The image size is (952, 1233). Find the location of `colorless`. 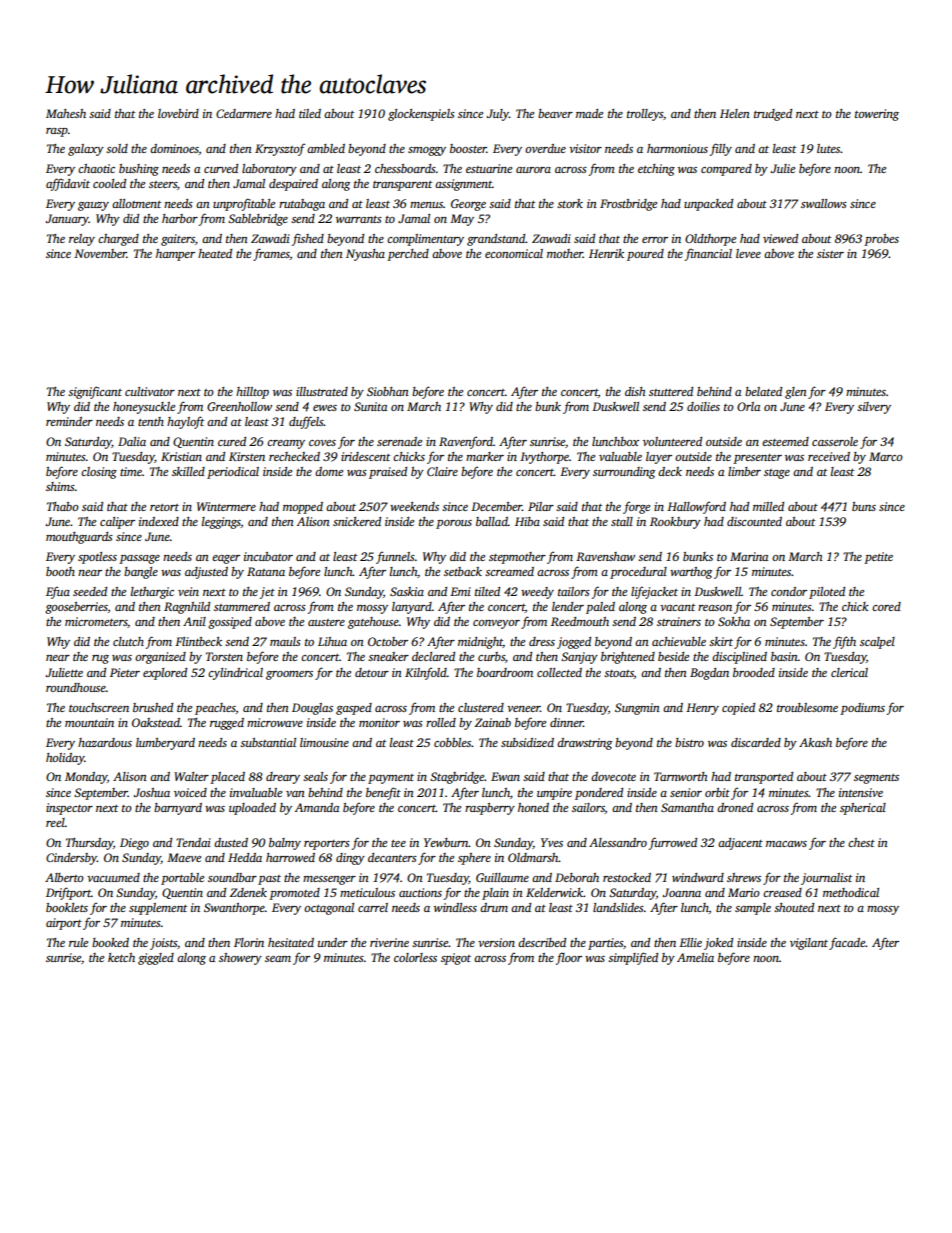

colorless is located at coordinates (415, 957).
